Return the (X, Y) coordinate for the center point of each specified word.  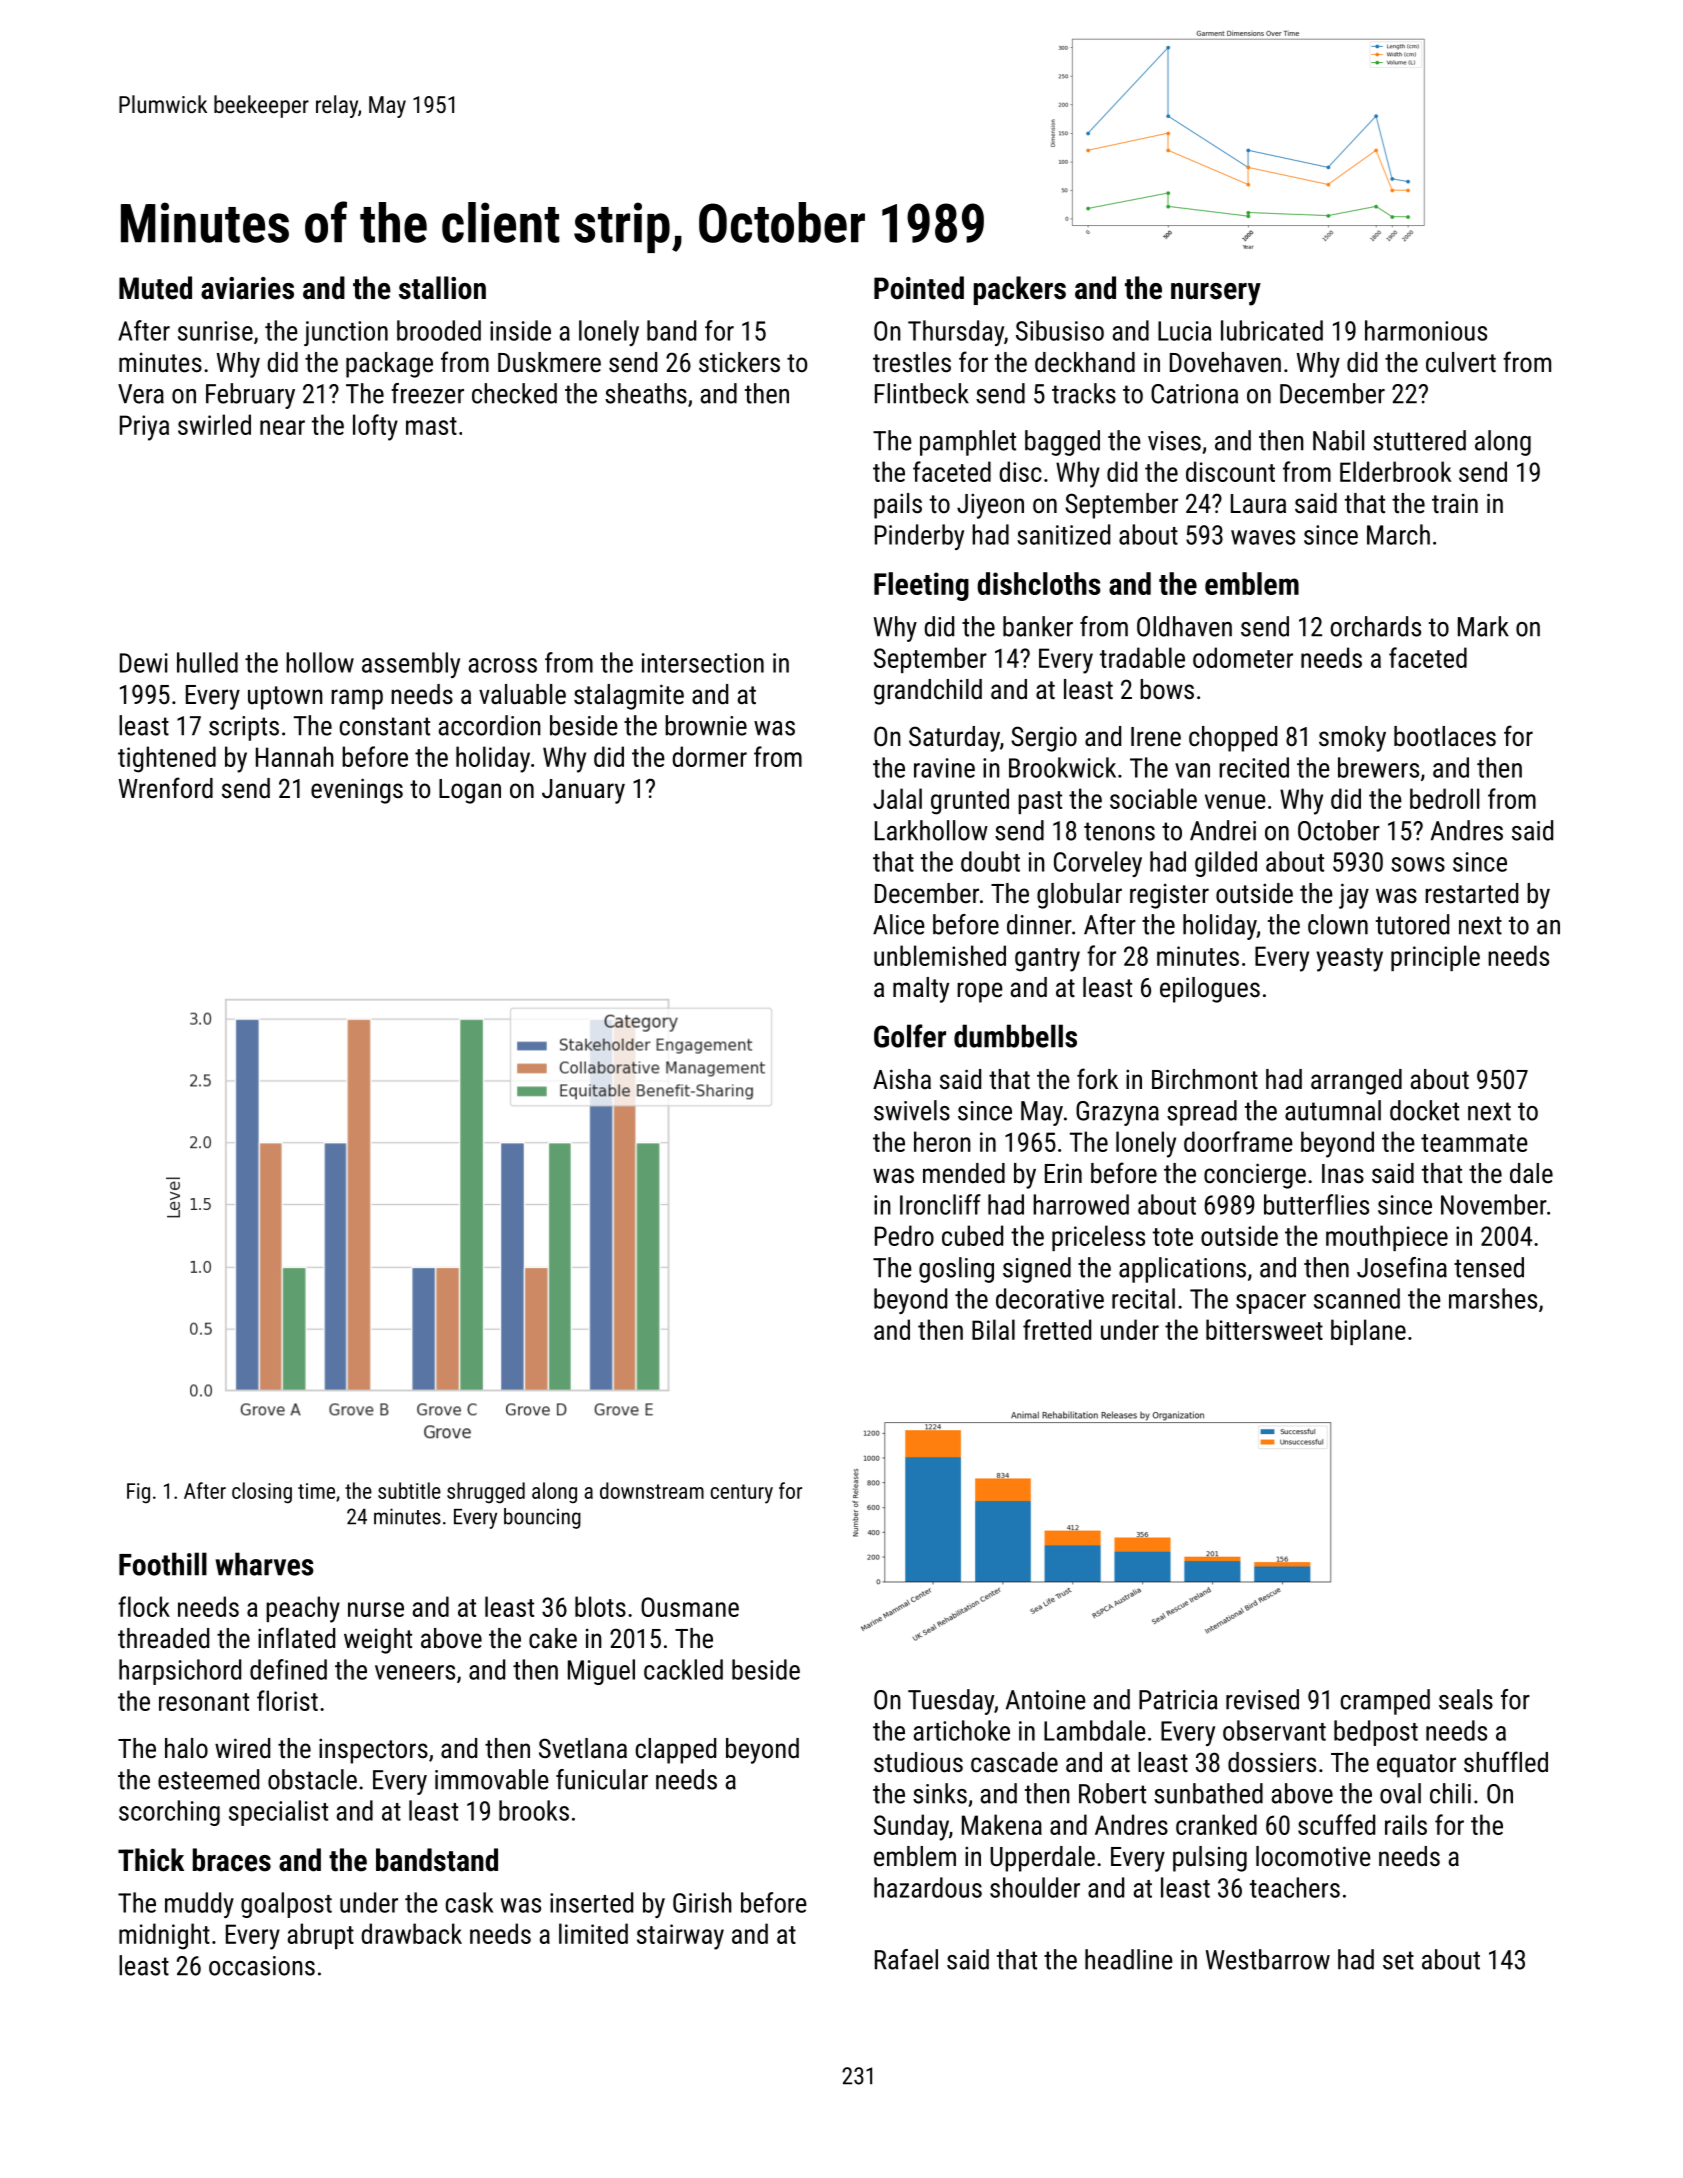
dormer (709, 756)
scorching (169, 1813)
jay (1354, 896)
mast (431, 426)
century (742, 1494)
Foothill (163, 1564)
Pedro (904, 1235)
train (1455, 503)
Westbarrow (1268, 1959)
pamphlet (968, 443)
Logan (470, 791)
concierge (1255, 1176)
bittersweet (1264, 1329)
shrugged (486, 1493)
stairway (680, 1937)
